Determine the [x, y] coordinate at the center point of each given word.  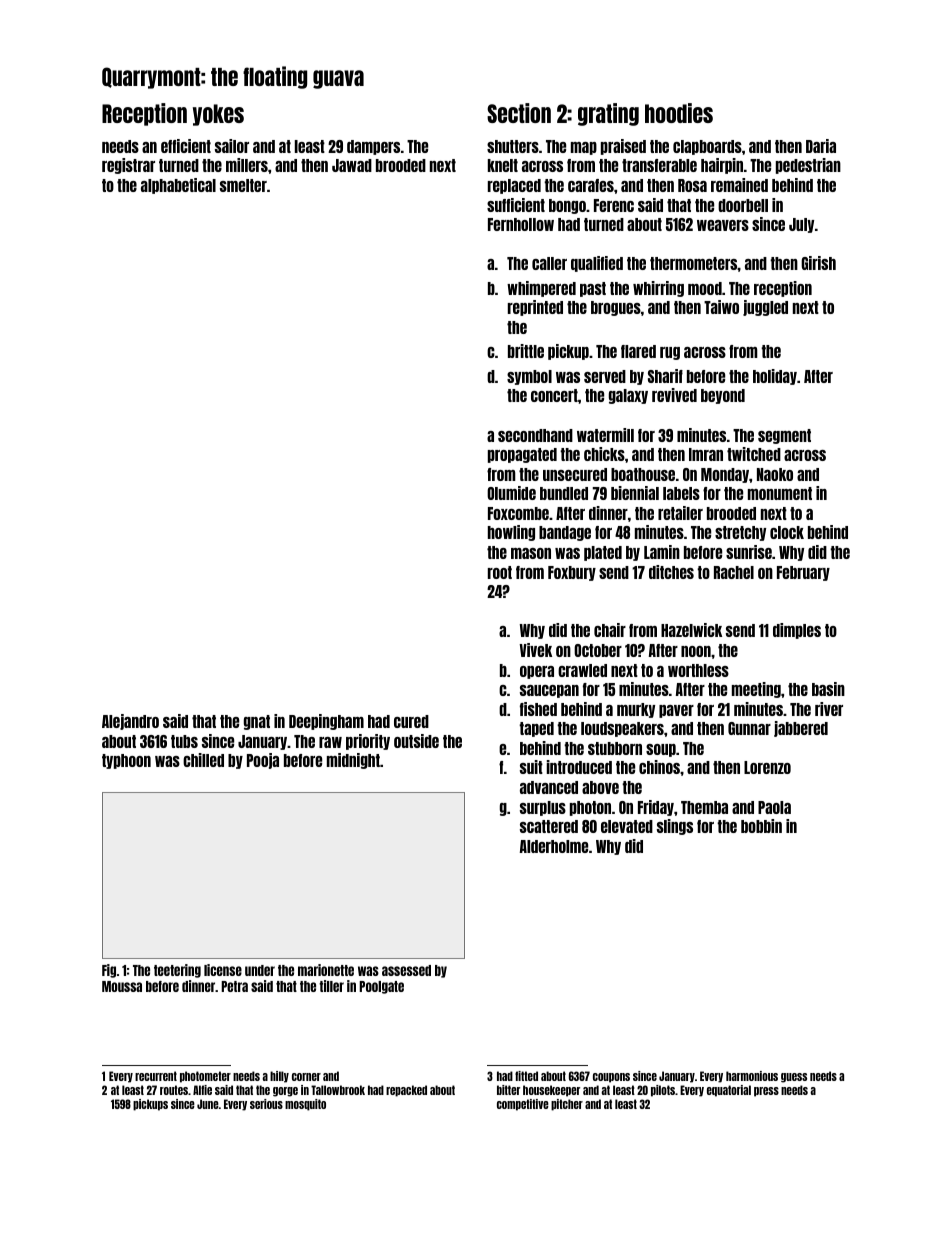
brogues [616, 308]
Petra [234, 986]
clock [787, 532]
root [500, 572]
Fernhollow [521, 224]
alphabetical [178, 186]
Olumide [511, 493]
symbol [529, 377]
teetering [177, 971]
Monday [725, 475]
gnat [257, 722]
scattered [549, 826]
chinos [659, 767]
